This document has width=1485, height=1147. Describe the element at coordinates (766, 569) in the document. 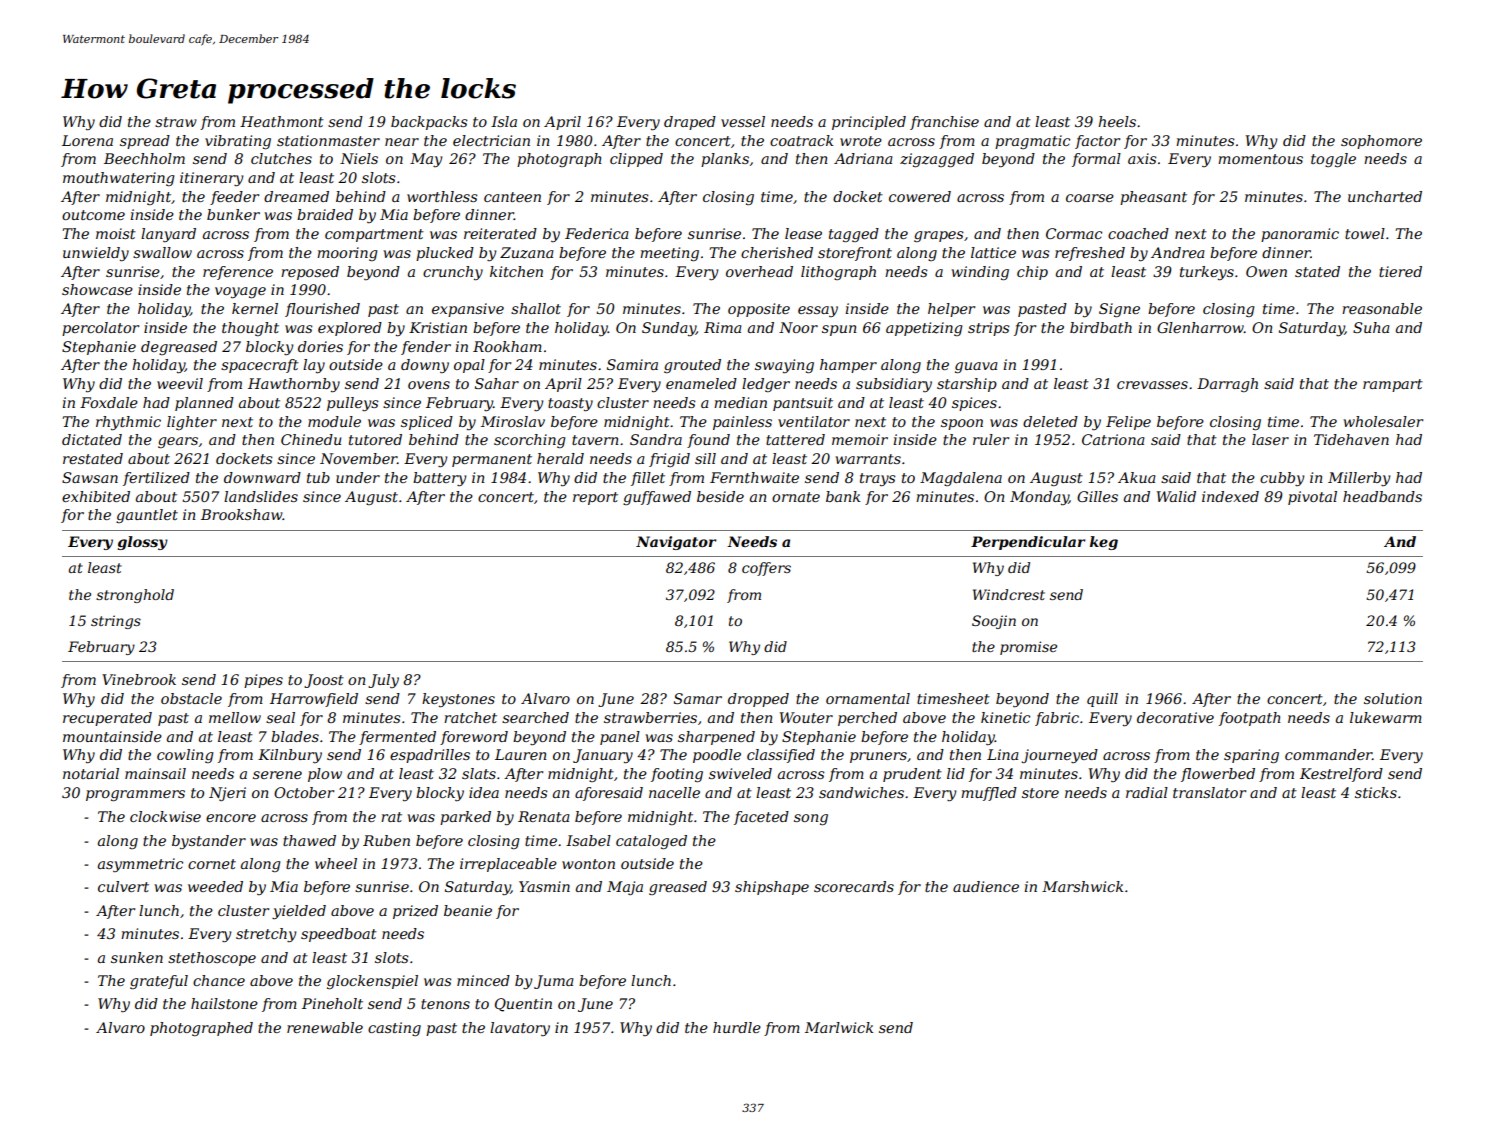

I see `coffers` at that location.
